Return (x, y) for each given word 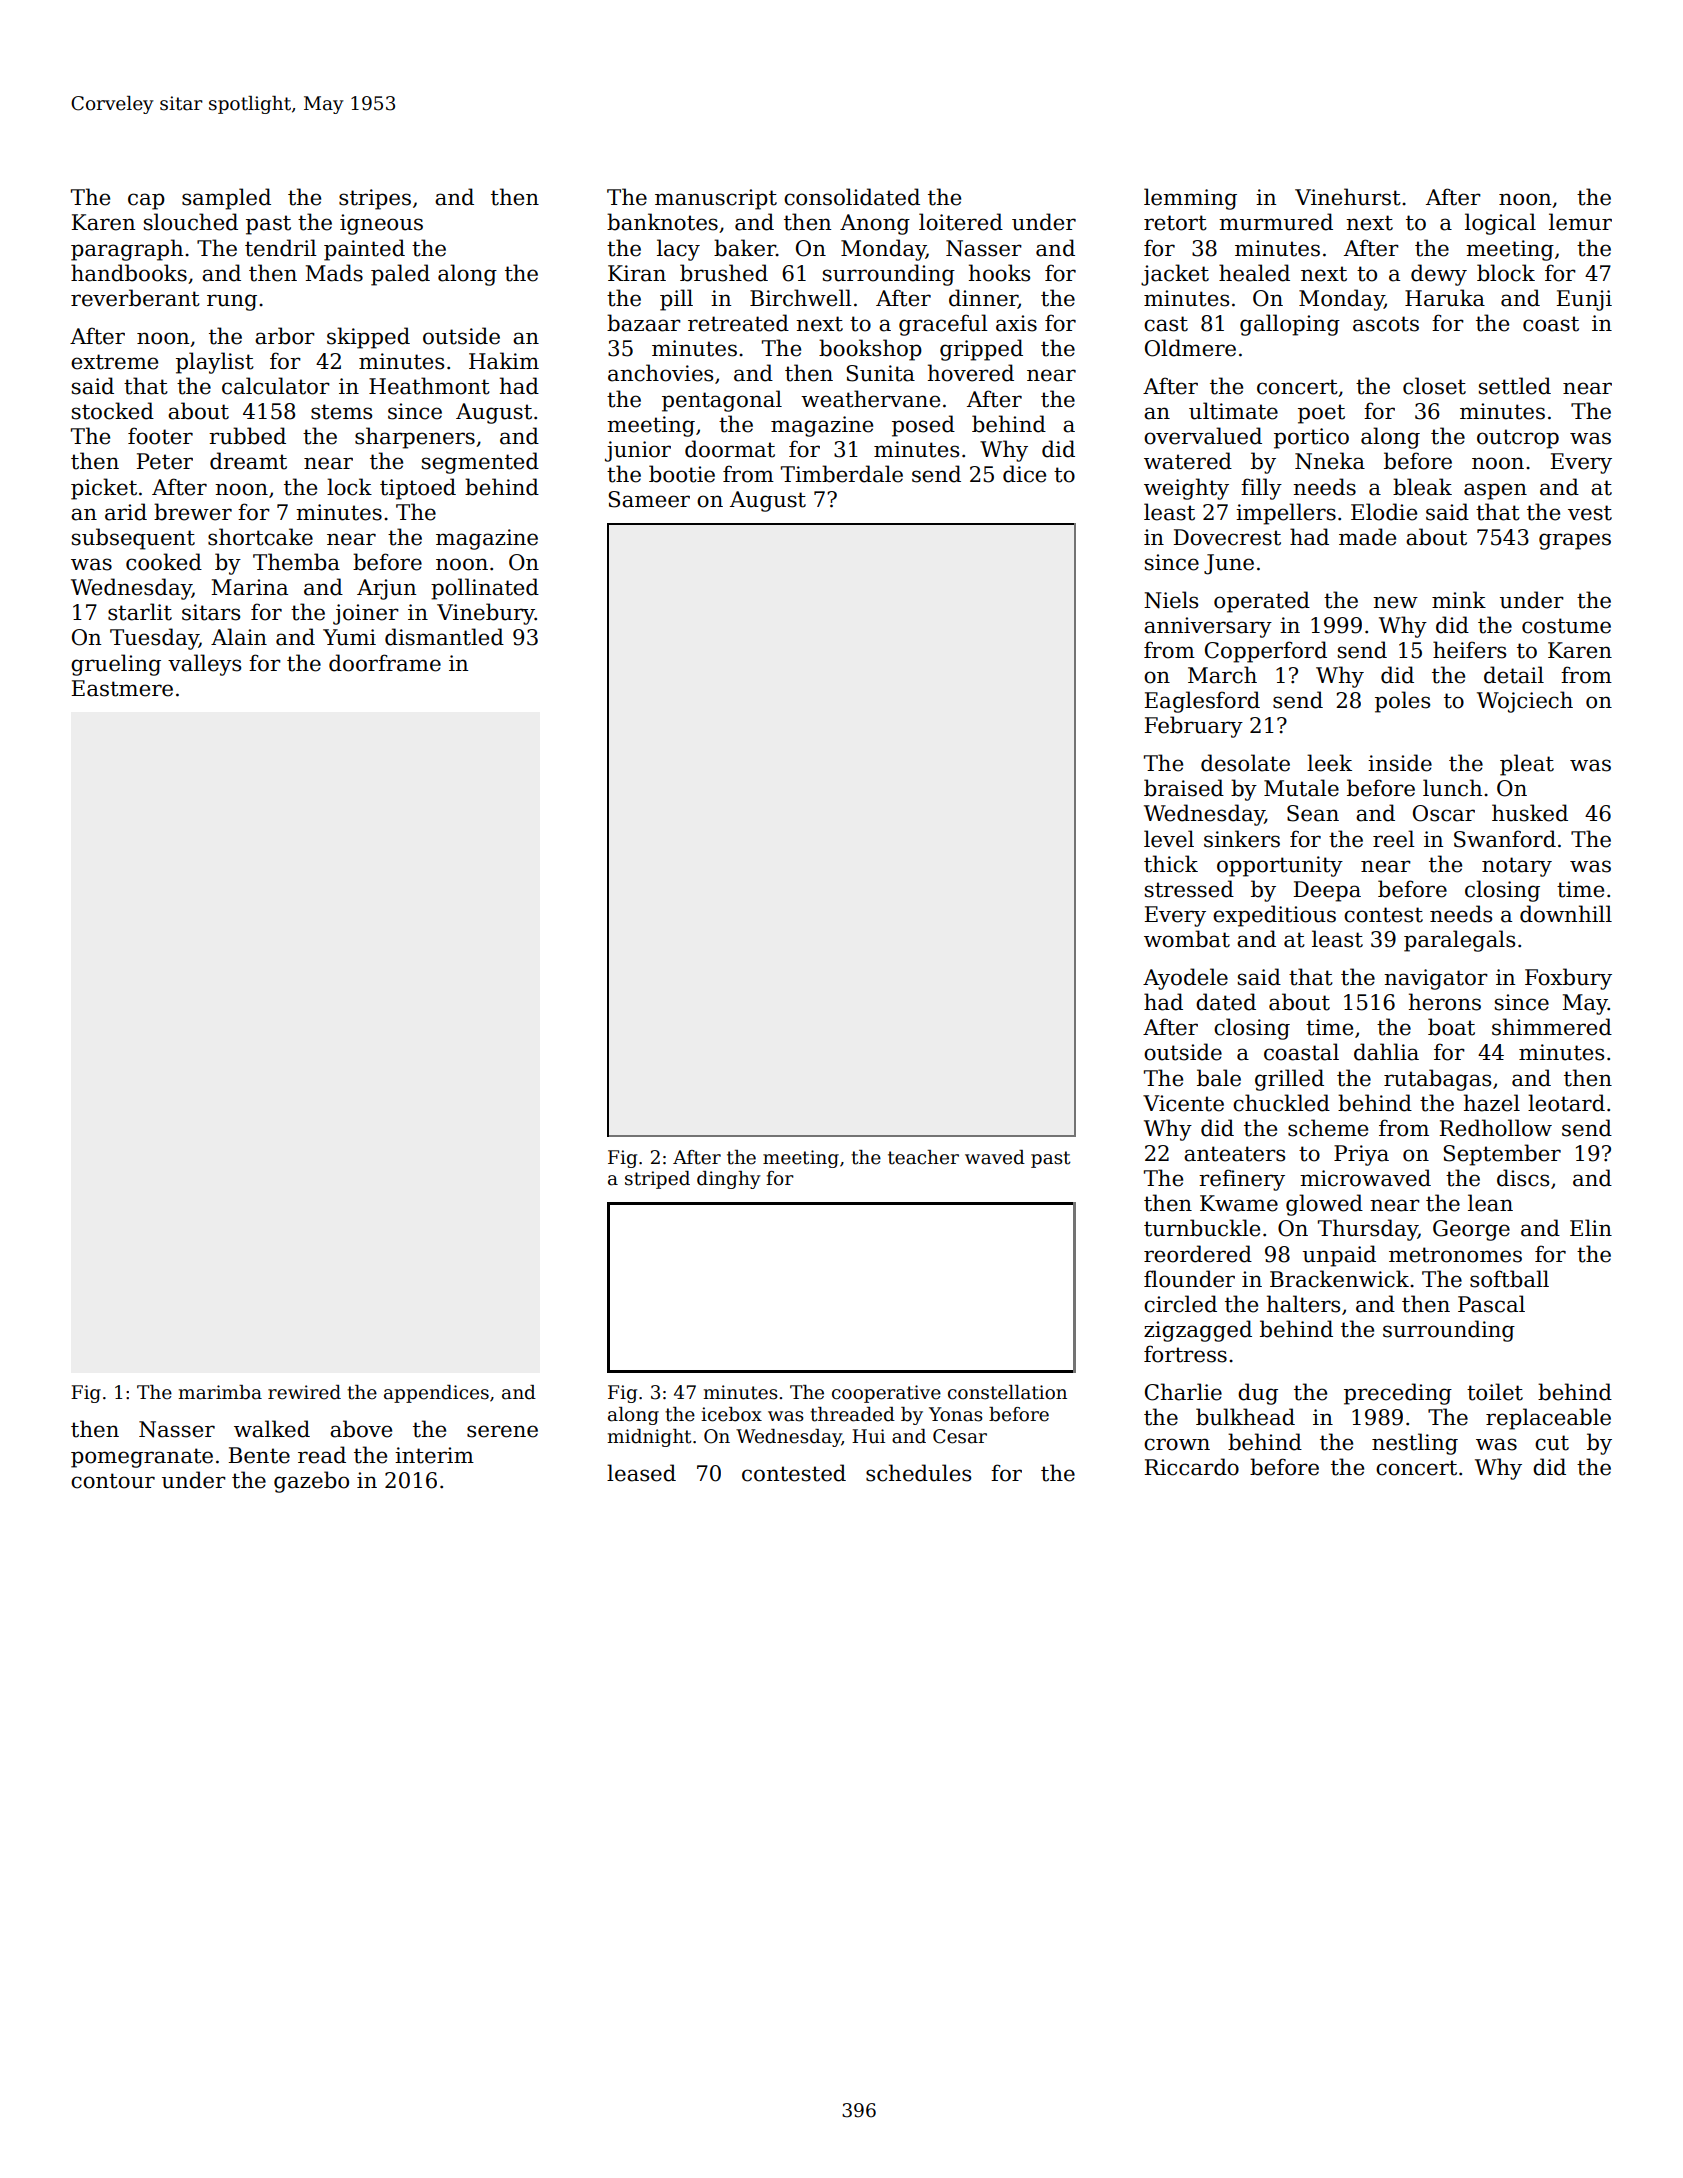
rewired (304, 1392)
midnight (649, 1438)
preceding (1398, 1394)
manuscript (716, 199)
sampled (226, 199)
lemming (1190, 199)
